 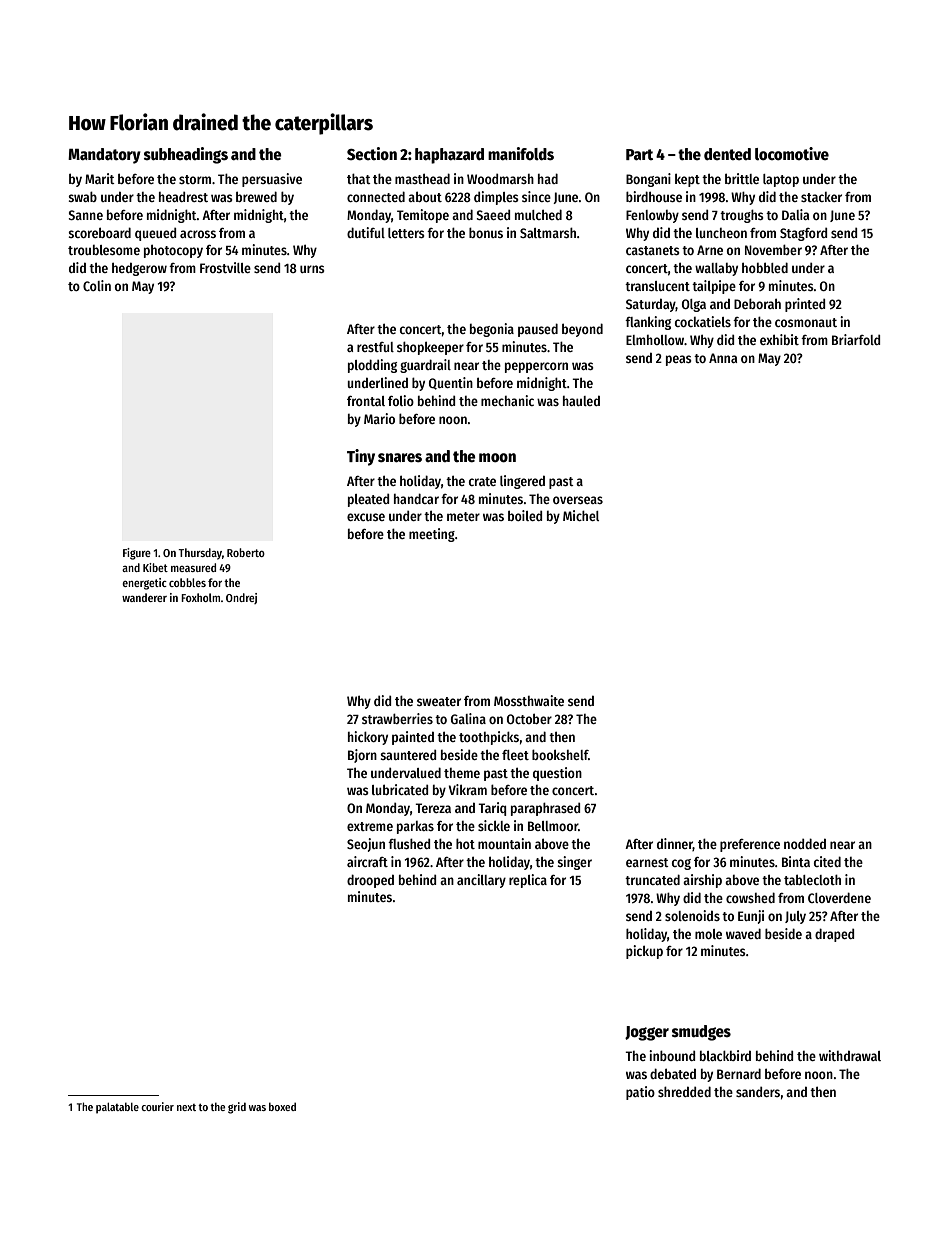 What do you see at coordinates (521, 153) in the document?
I see `manifolds` at bounding box center [521, 153].
